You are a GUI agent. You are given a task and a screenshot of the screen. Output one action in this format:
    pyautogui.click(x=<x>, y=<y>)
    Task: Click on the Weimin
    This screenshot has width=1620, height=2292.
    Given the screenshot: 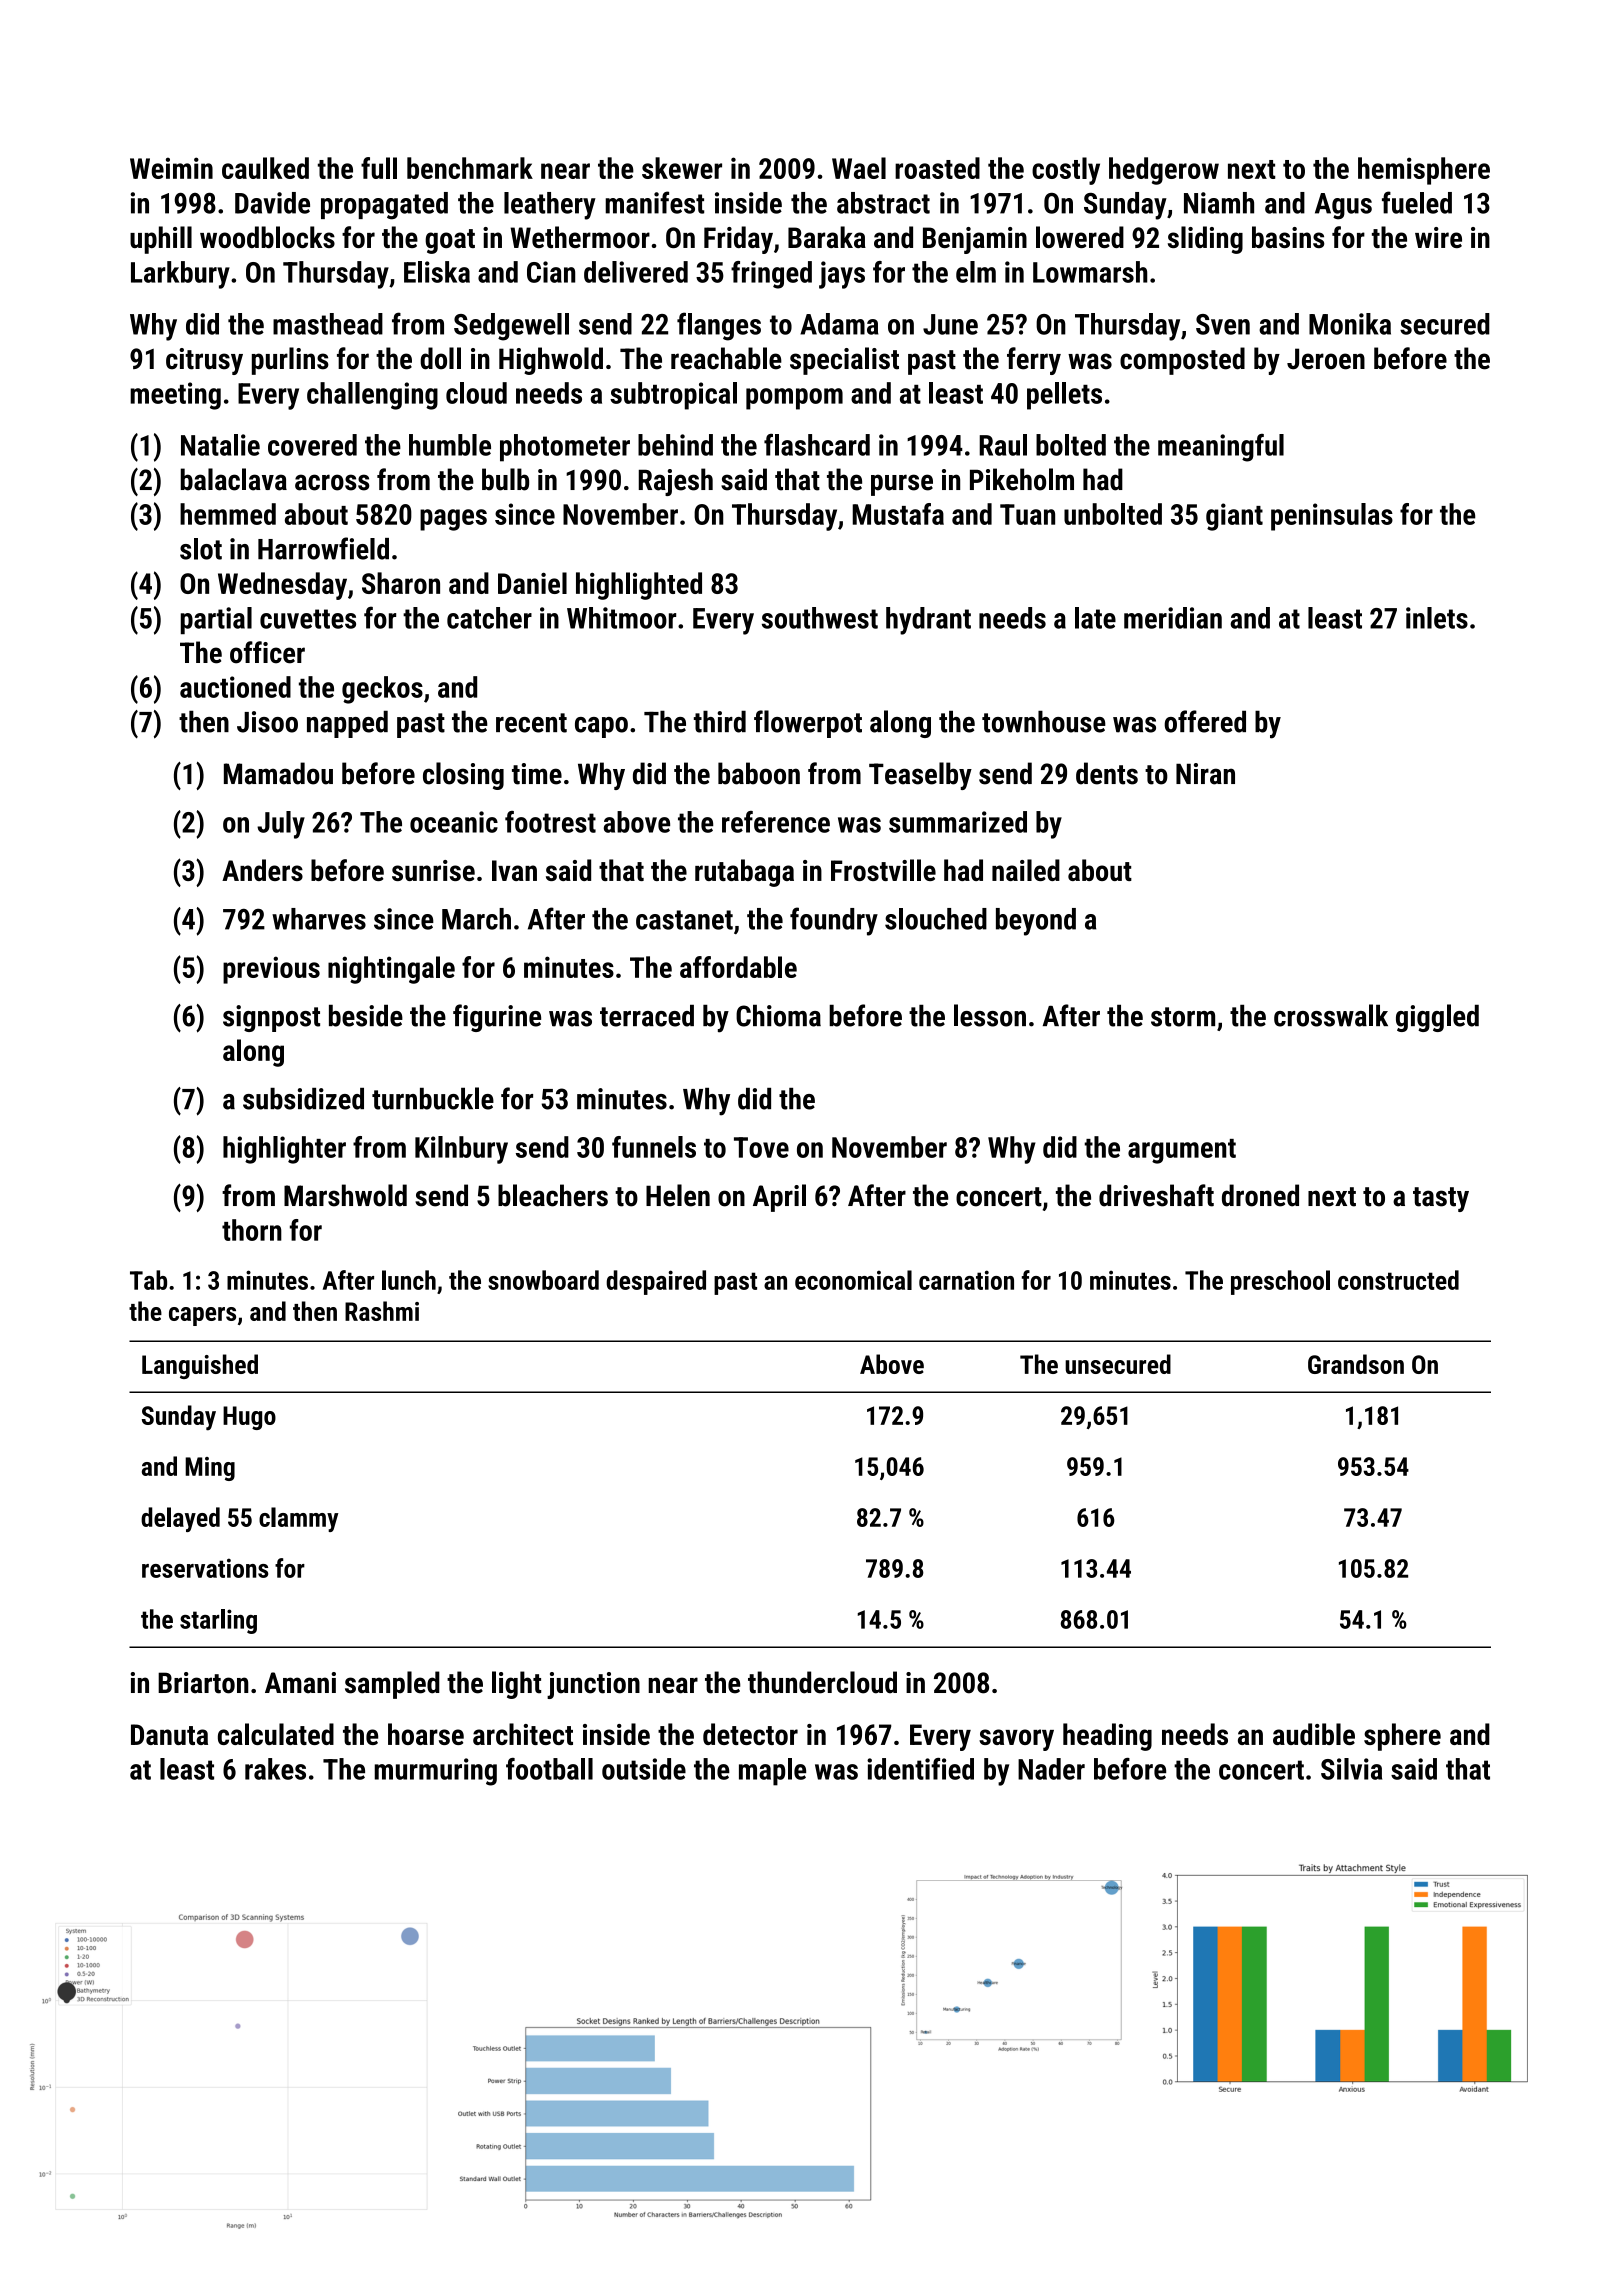 What is the action you would take?
    pyautogui.click(x=171, y=168)
